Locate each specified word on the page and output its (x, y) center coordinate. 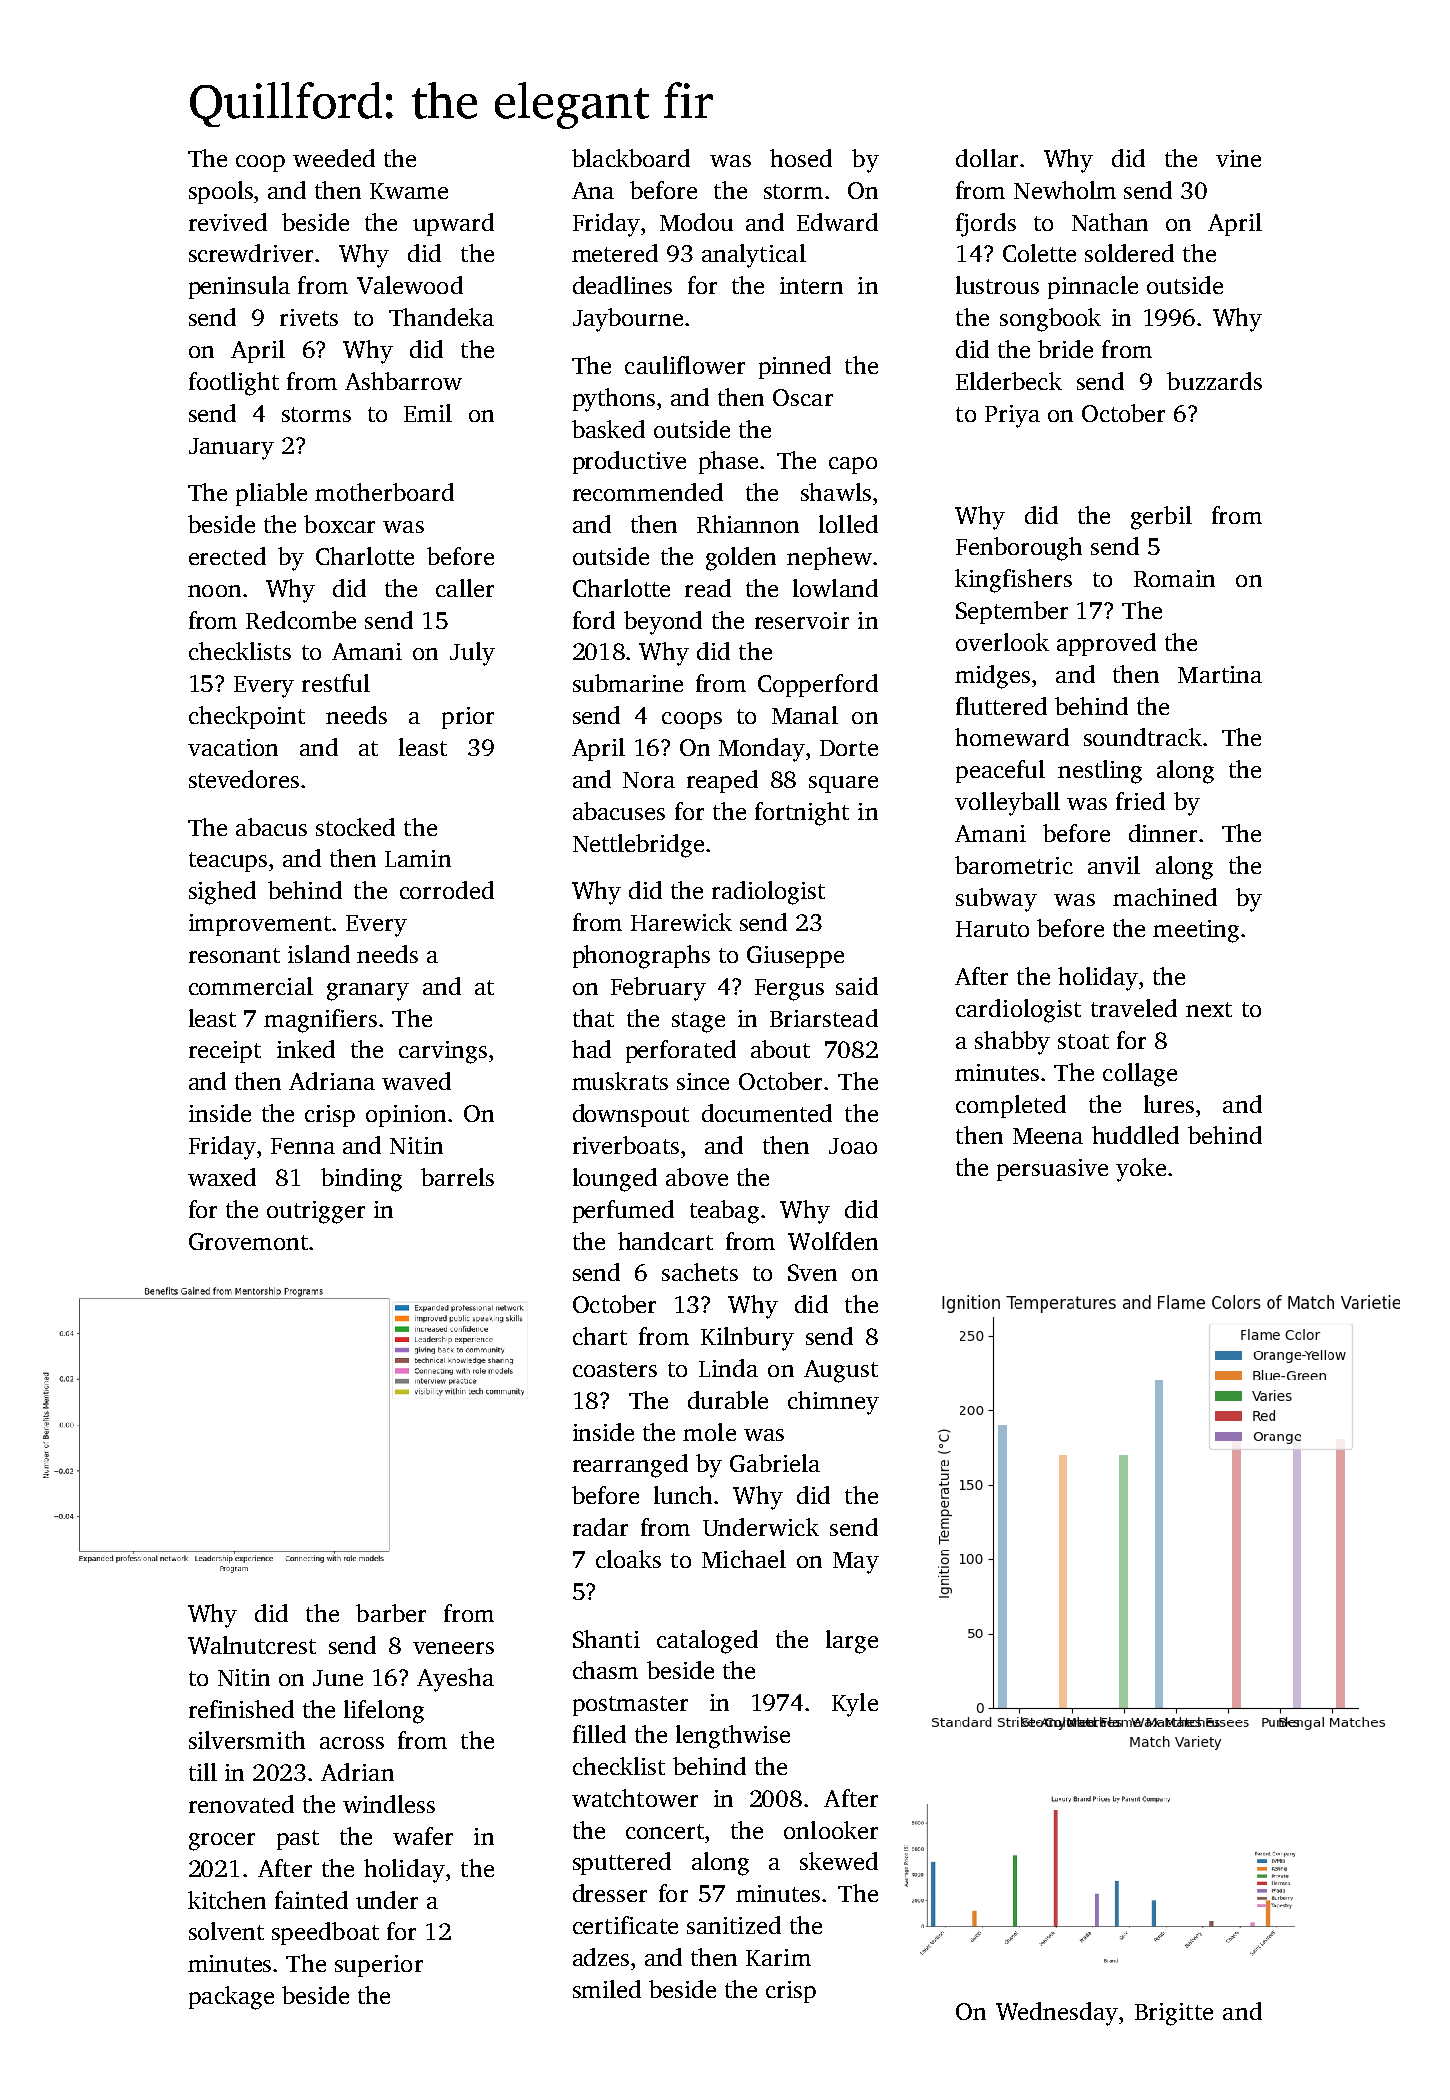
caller (465, 588)
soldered (1129, 253)
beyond (663, 623)
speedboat (325, 1933)
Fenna (303, 1146)
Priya (1012, 416)
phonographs (641, 957)
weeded (334, 158)
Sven (812, 1272)
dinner (1163, 833)
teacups (228, 862)
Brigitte (1174, 2014)
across (352, 1743)
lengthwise (733, 1737)
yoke (1141, 1170)
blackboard (631, 158)
